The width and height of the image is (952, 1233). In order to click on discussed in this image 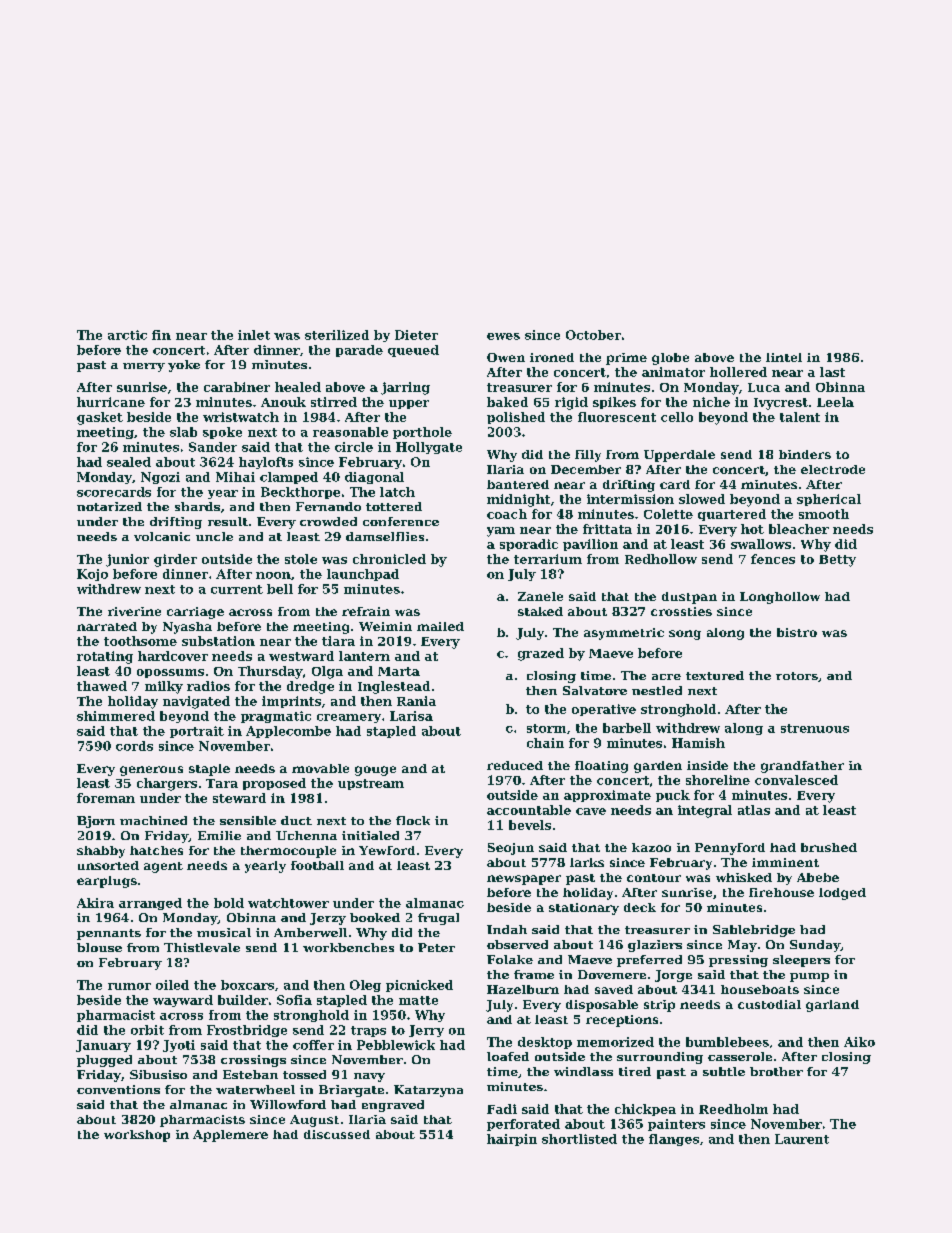, I will do `click(337, 1134)`.
